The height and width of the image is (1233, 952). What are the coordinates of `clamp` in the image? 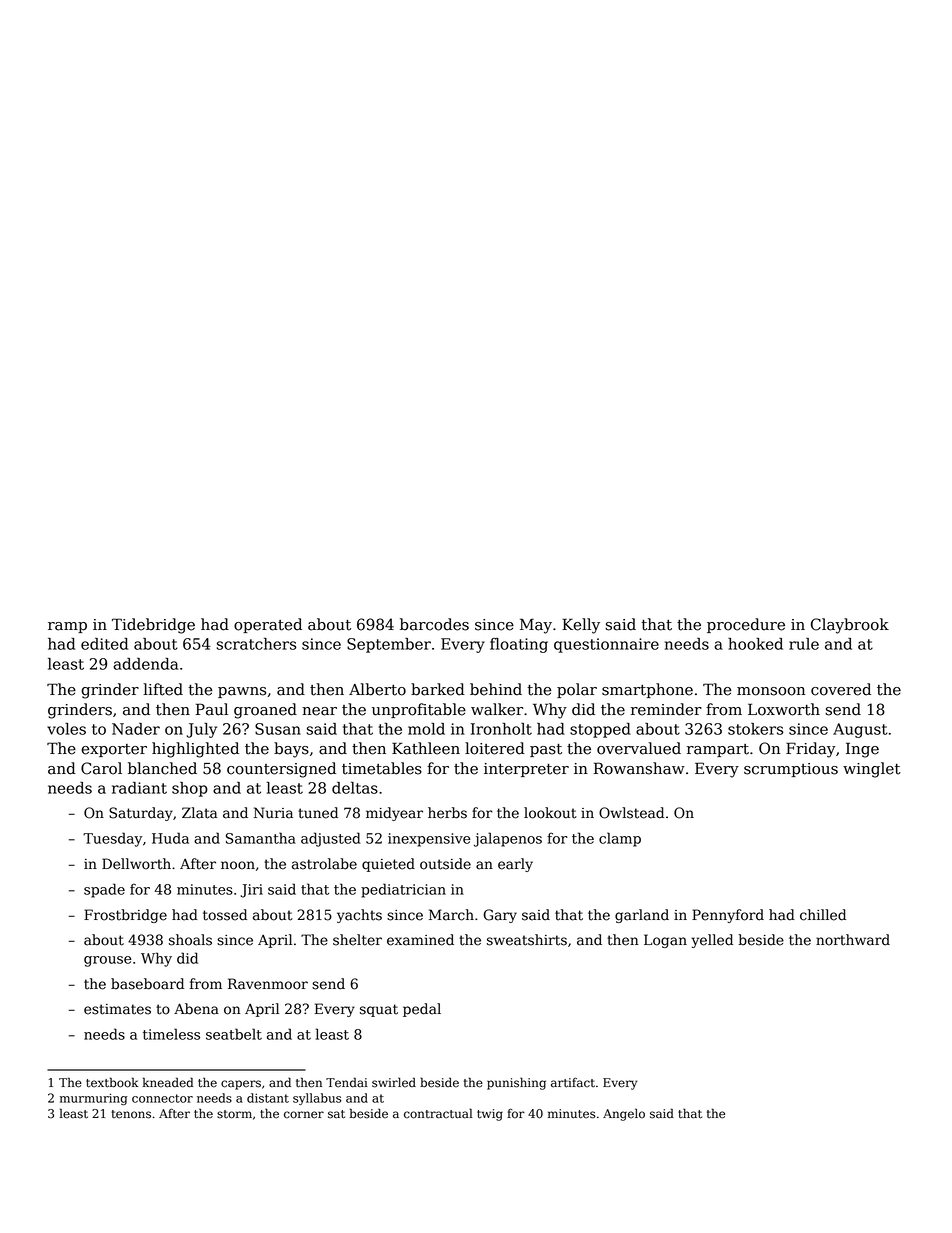 It's located at (620, 839).
